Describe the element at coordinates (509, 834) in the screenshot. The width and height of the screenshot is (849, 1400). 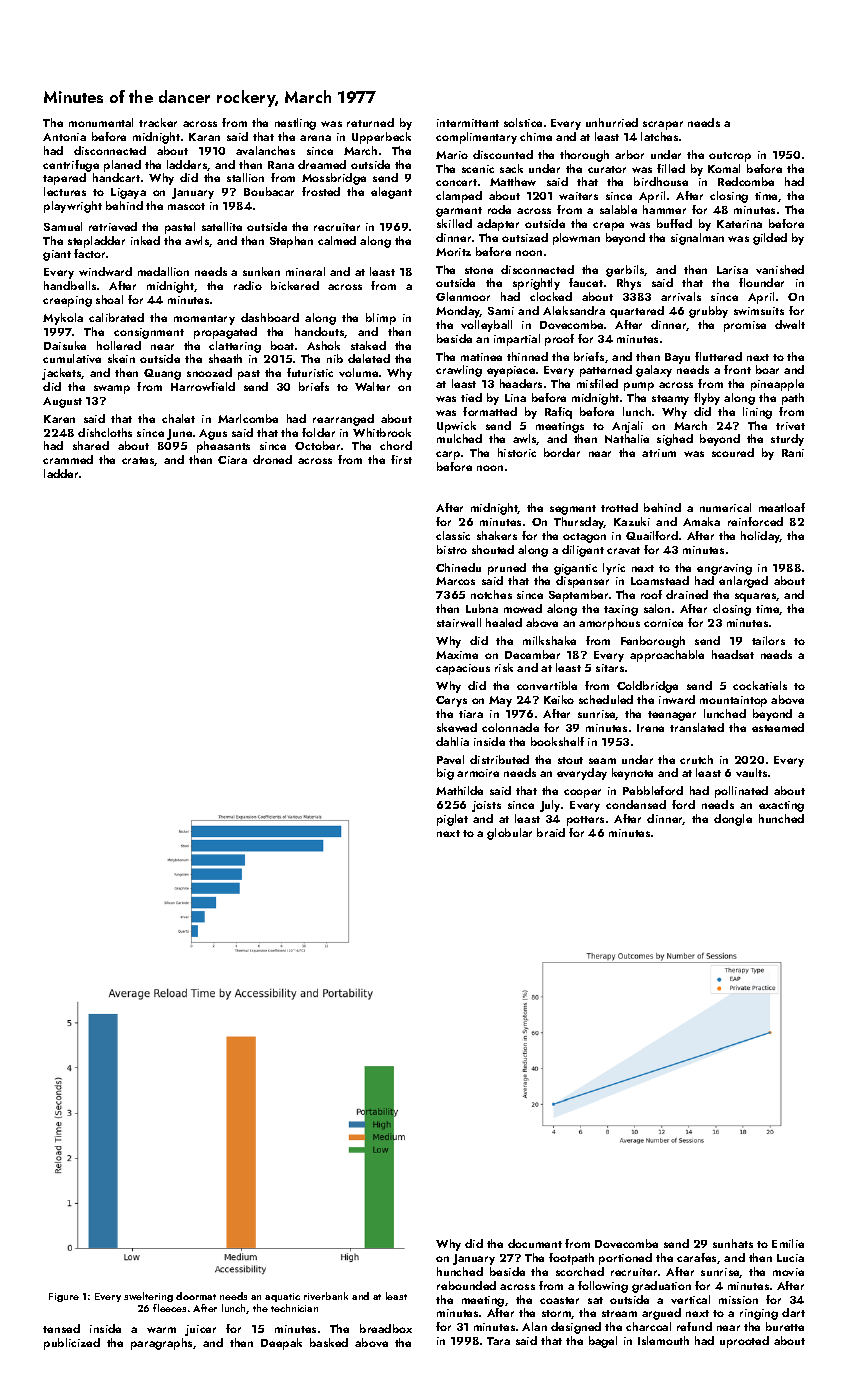
I see `globular` at that location.
